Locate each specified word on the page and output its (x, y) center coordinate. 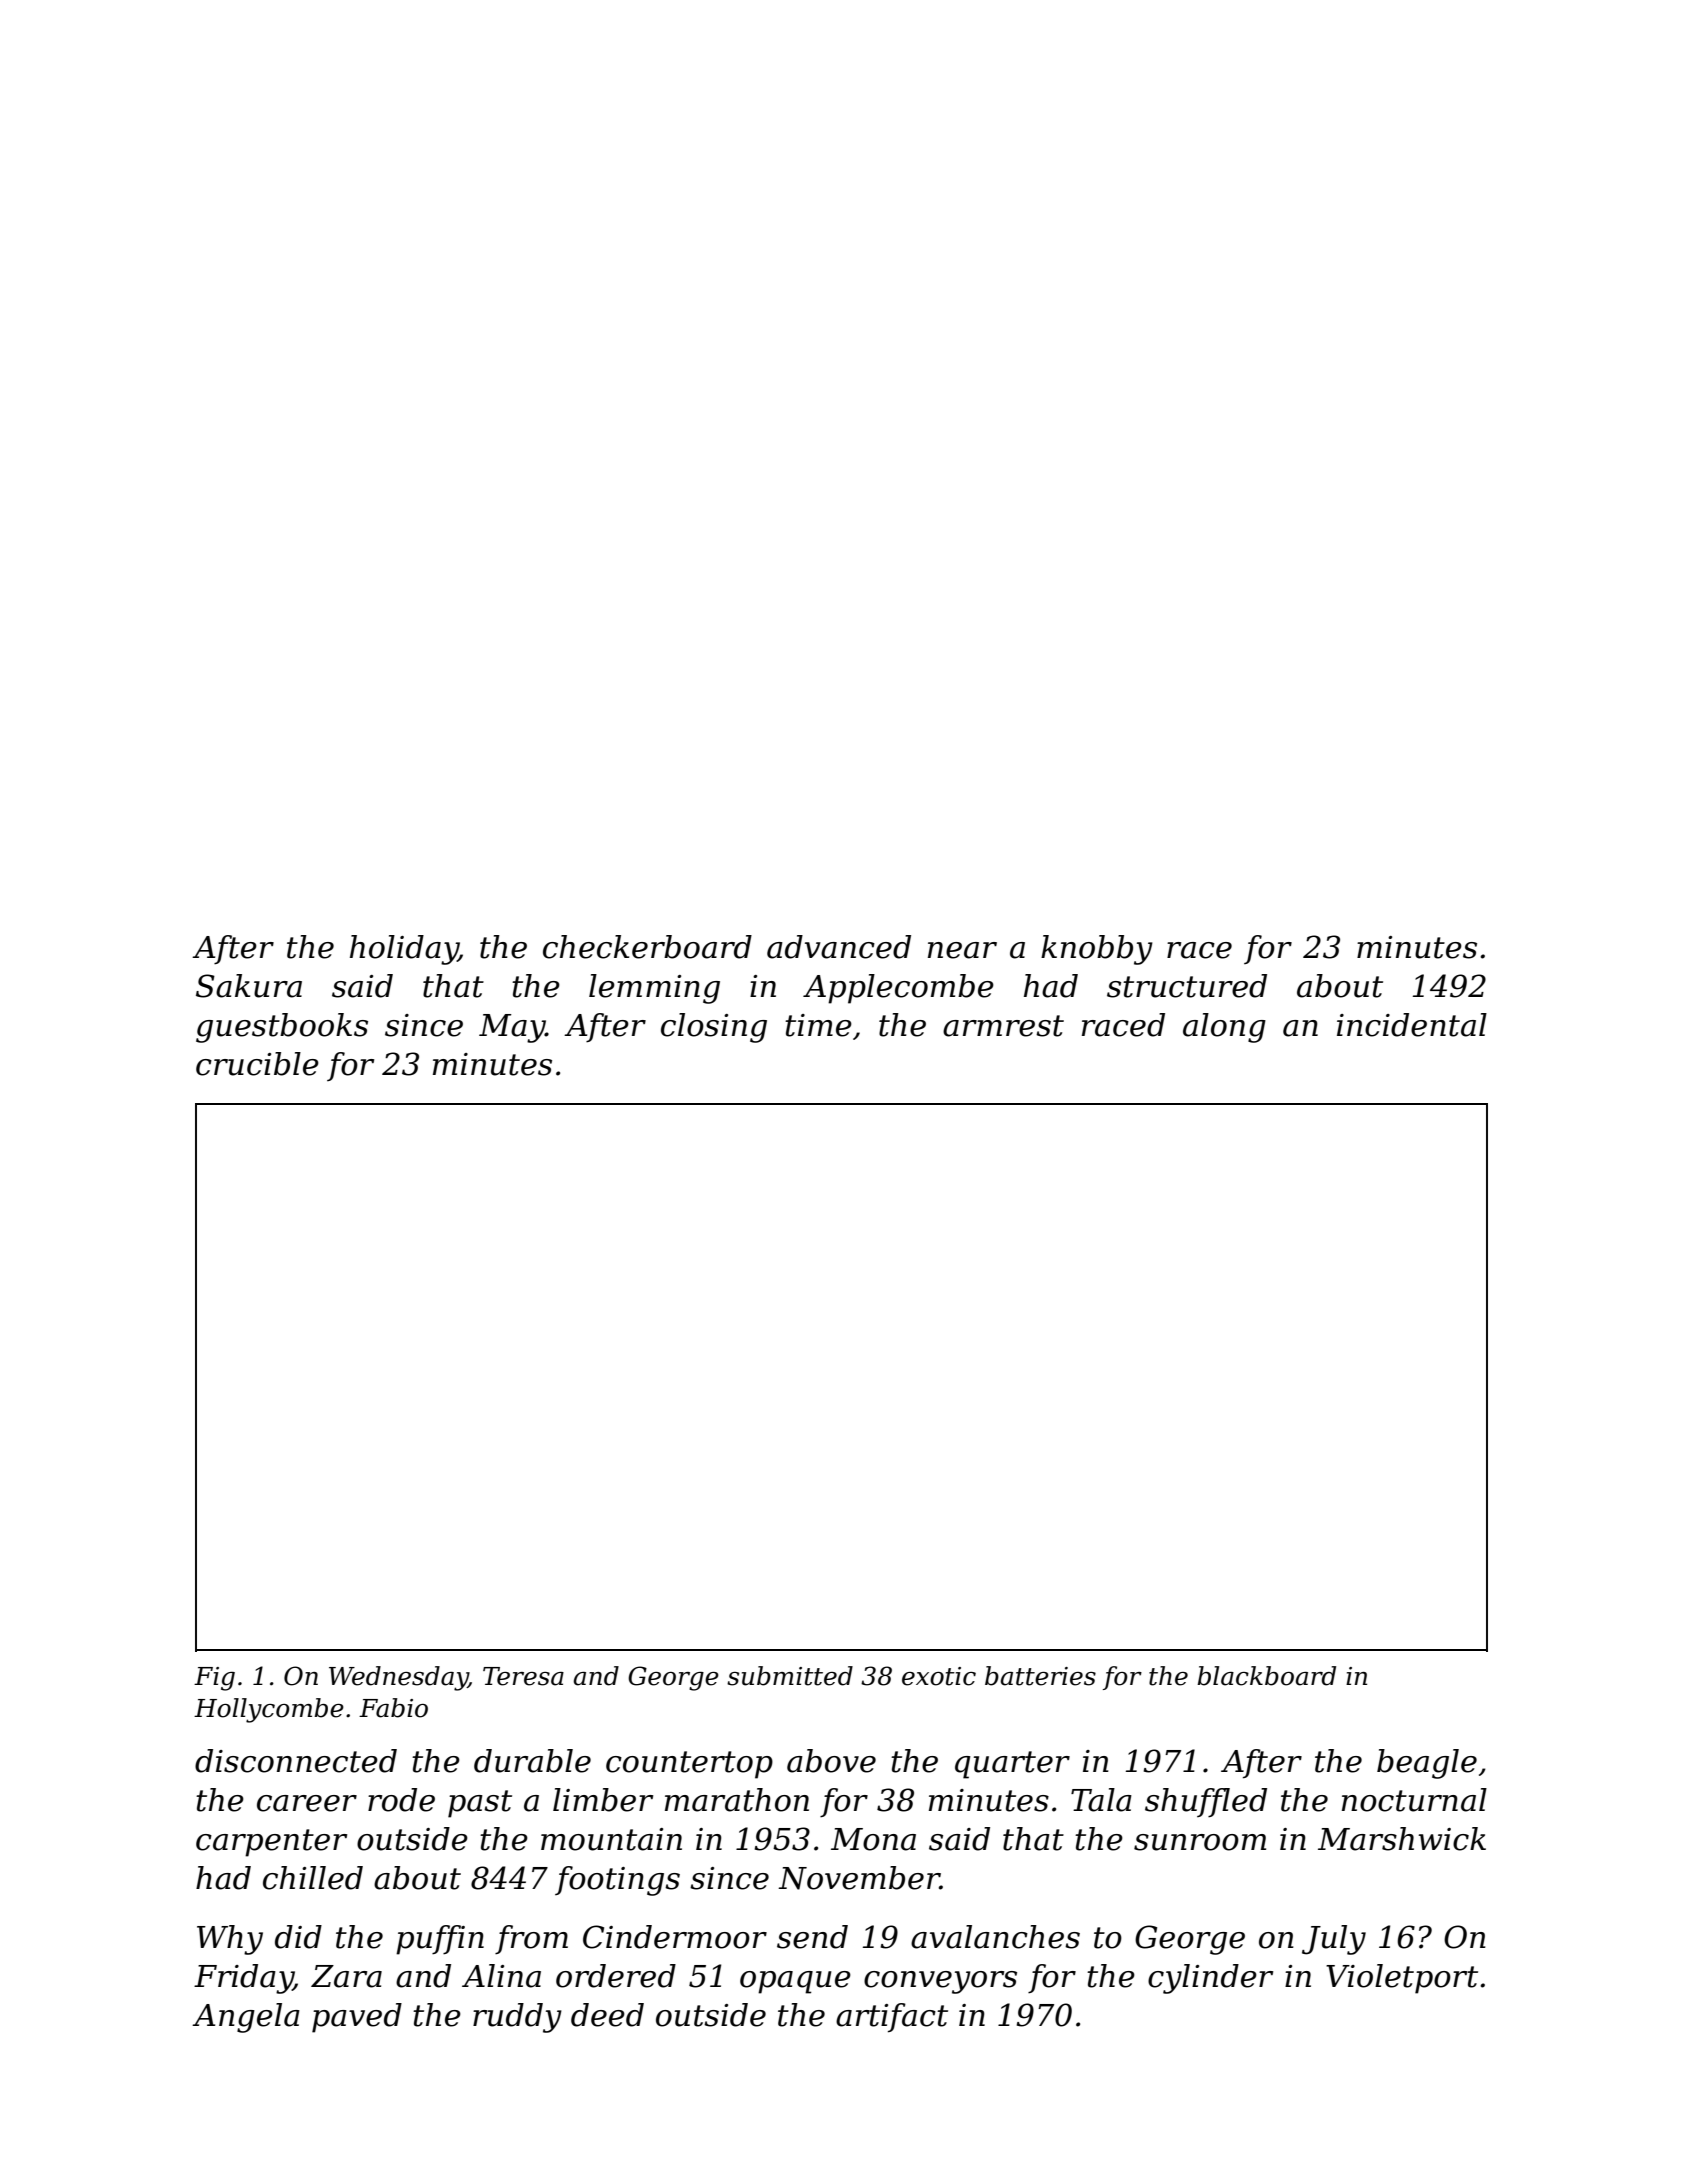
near (962, 950)
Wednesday (398, 1678)
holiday (404, 950)
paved (357, 2018)
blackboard (1266, 1676)
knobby (1097, 950)
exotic (939, 1676)
